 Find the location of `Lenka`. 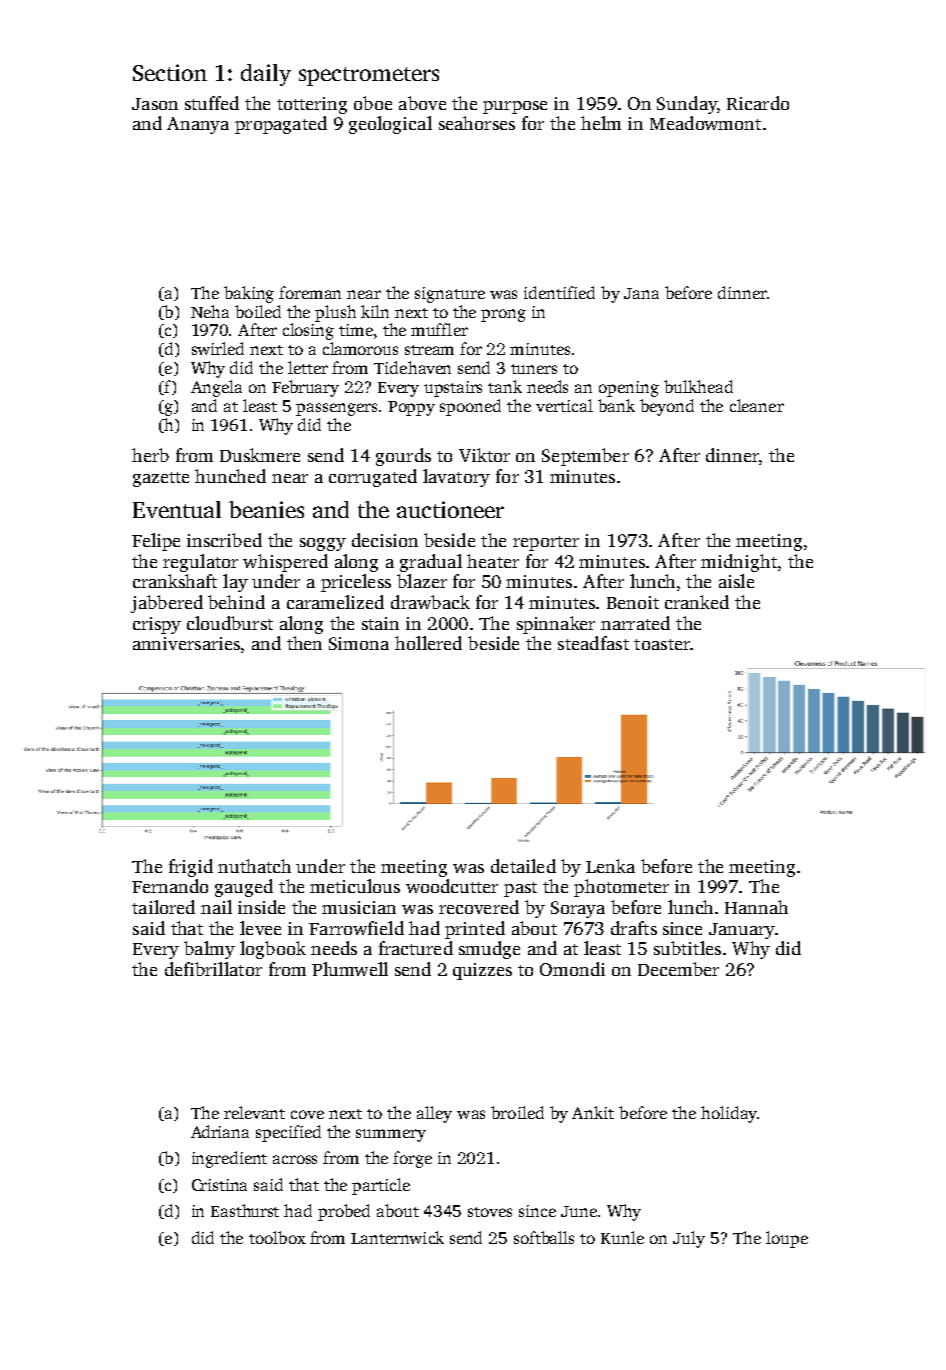

Lenka is located at coordinates (610, 866).
